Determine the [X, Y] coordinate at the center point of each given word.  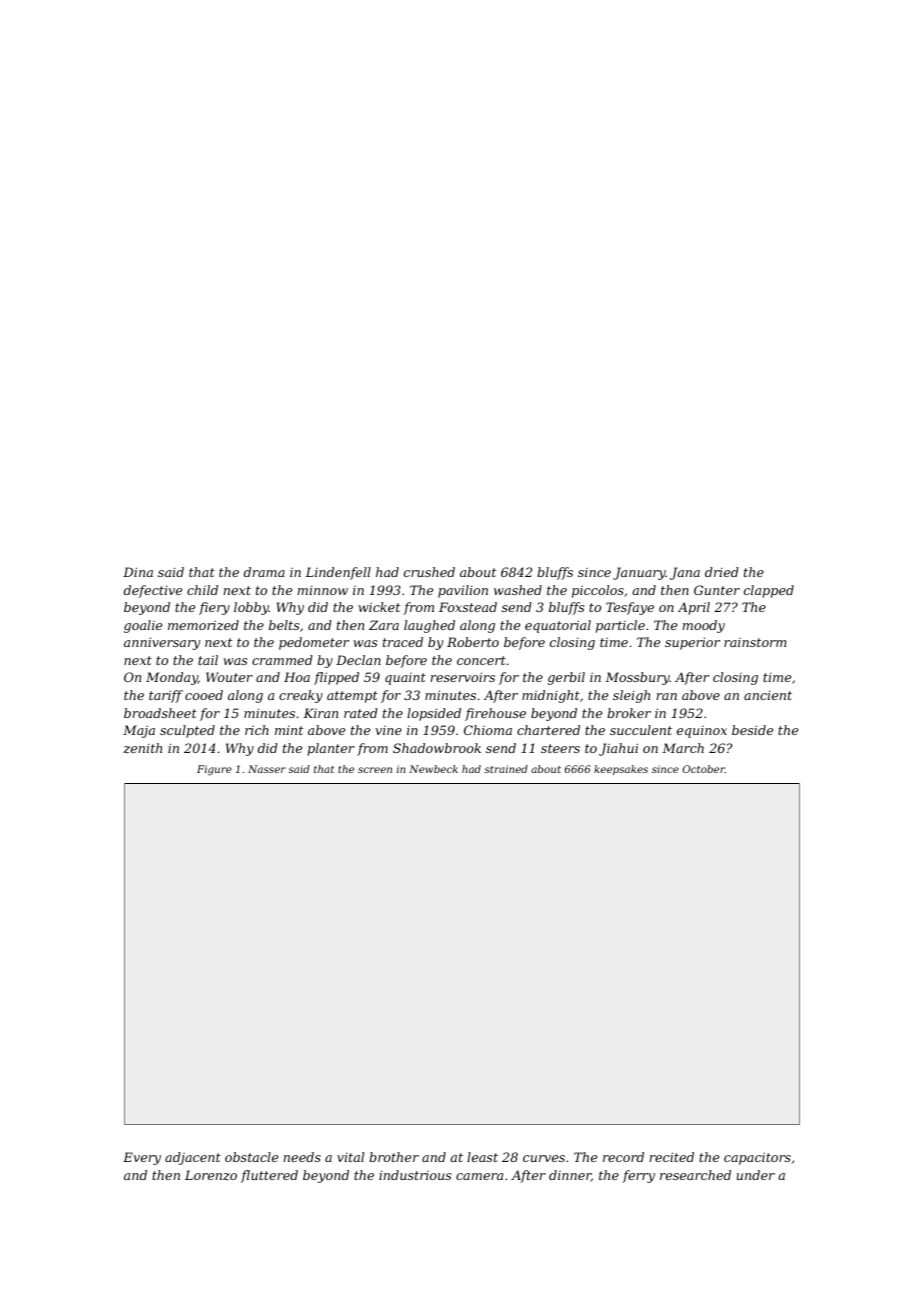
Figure [214, 770]
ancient [768, 695]
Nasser [267, 769]
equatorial [558, 626]
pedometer [314, 643]
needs [302, 1157]
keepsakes [621, 770]
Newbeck [433, 769]
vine [388, 730]
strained [506, 769]
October [704, 769]
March [683, 748]
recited [672, 1157]
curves [544, 1158]
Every [142, 1158]
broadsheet [160, 713]
